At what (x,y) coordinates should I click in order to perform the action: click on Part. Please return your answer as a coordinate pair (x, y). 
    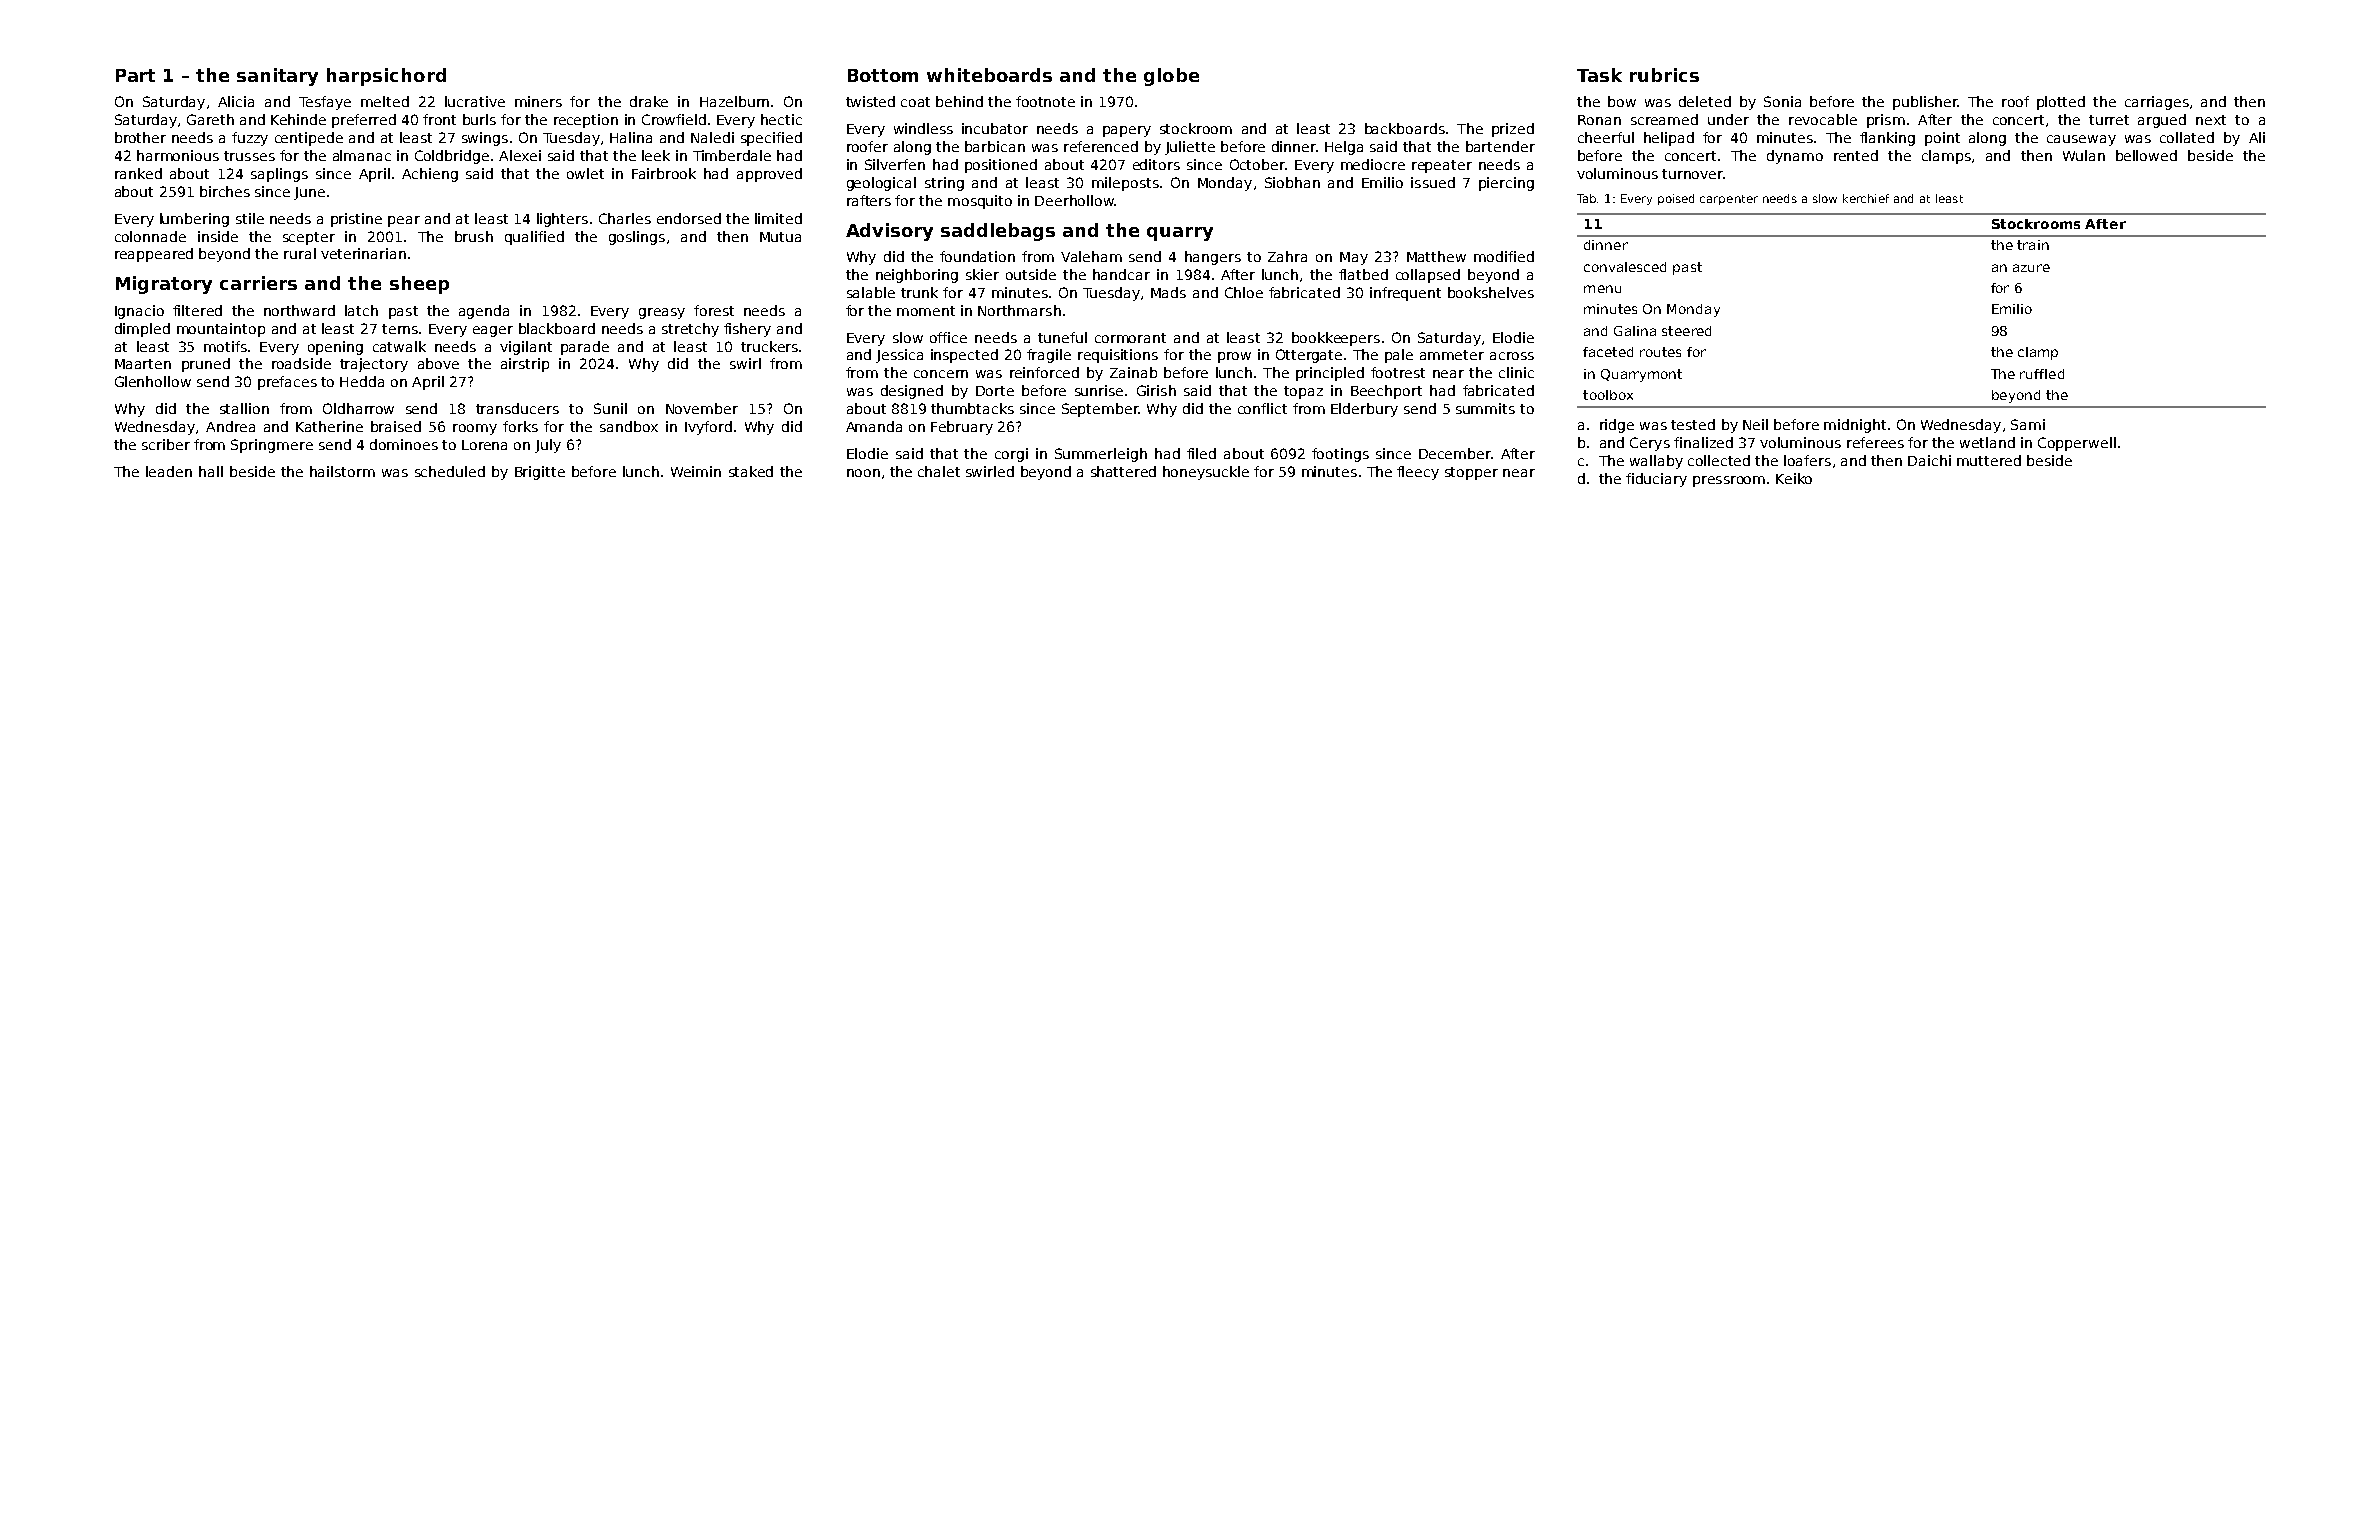
    Looking at the image, I should click on (135, 75).
